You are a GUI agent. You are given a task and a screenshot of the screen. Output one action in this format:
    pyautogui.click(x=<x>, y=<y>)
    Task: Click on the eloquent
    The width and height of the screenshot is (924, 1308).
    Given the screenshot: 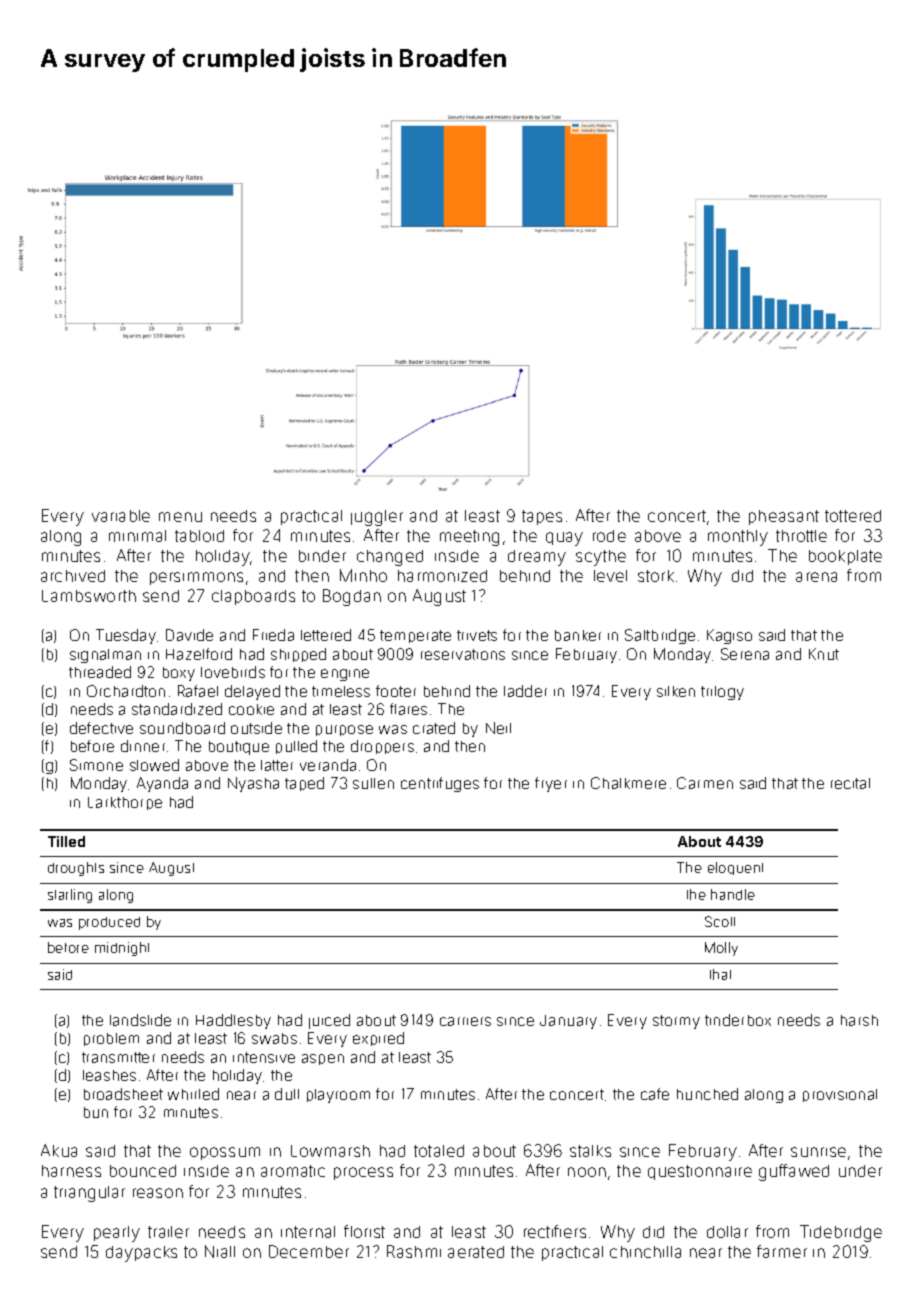 What is the action you would take?
    pyautogui.click(x=735, y=868)
